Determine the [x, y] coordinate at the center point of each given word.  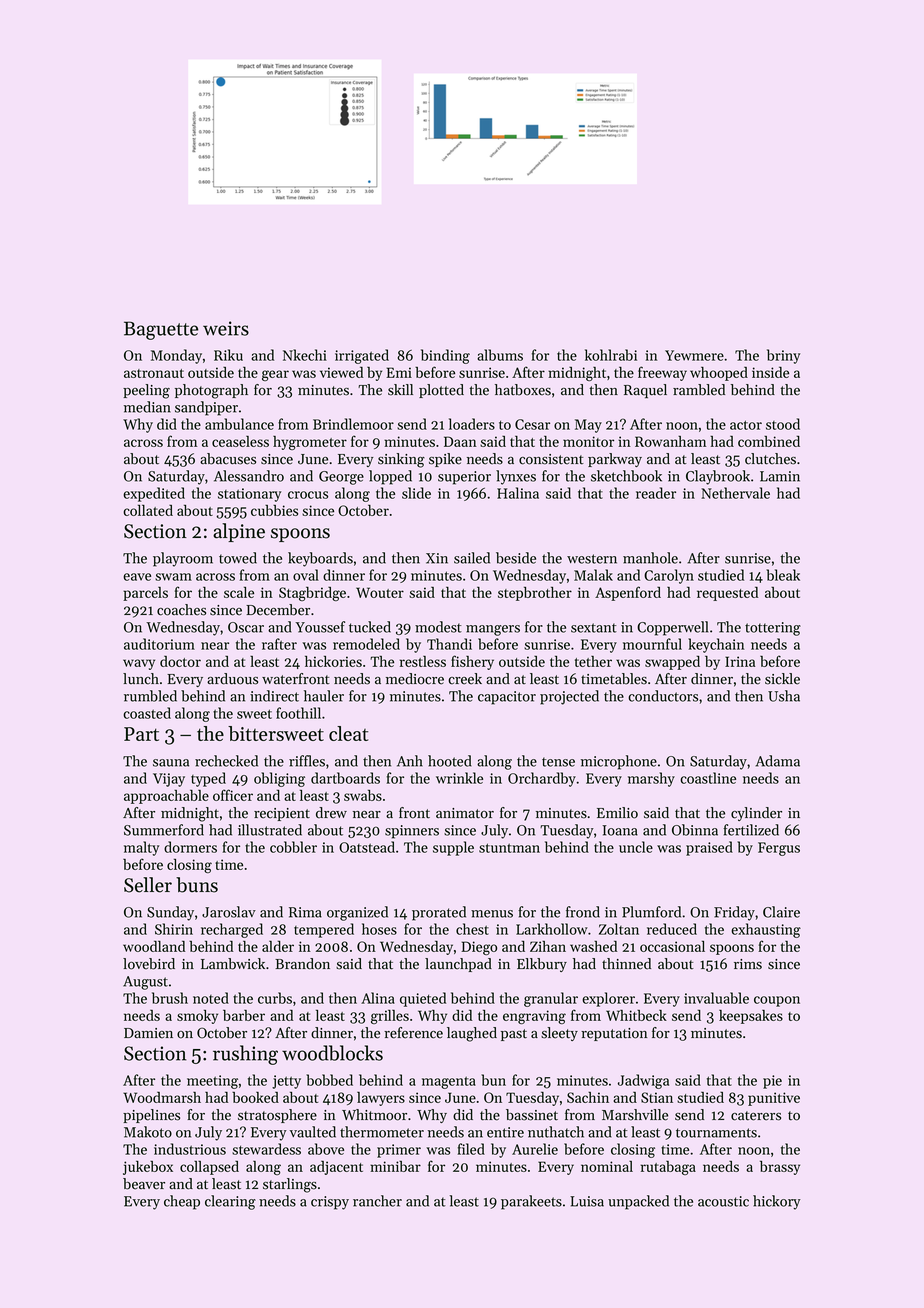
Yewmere [694, 355]
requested [727, 594]
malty [141, 848]
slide [416, 493]
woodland [154, 946]
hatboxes [523, 390]
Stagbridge [312, 594]
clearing [230, 1202]
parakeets [531, 1202]
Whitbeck [636, 1015]
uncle [636, 847]
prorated [439, 913]
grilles [390, 1017]
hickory [777, 1202]
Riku [228, 355]
